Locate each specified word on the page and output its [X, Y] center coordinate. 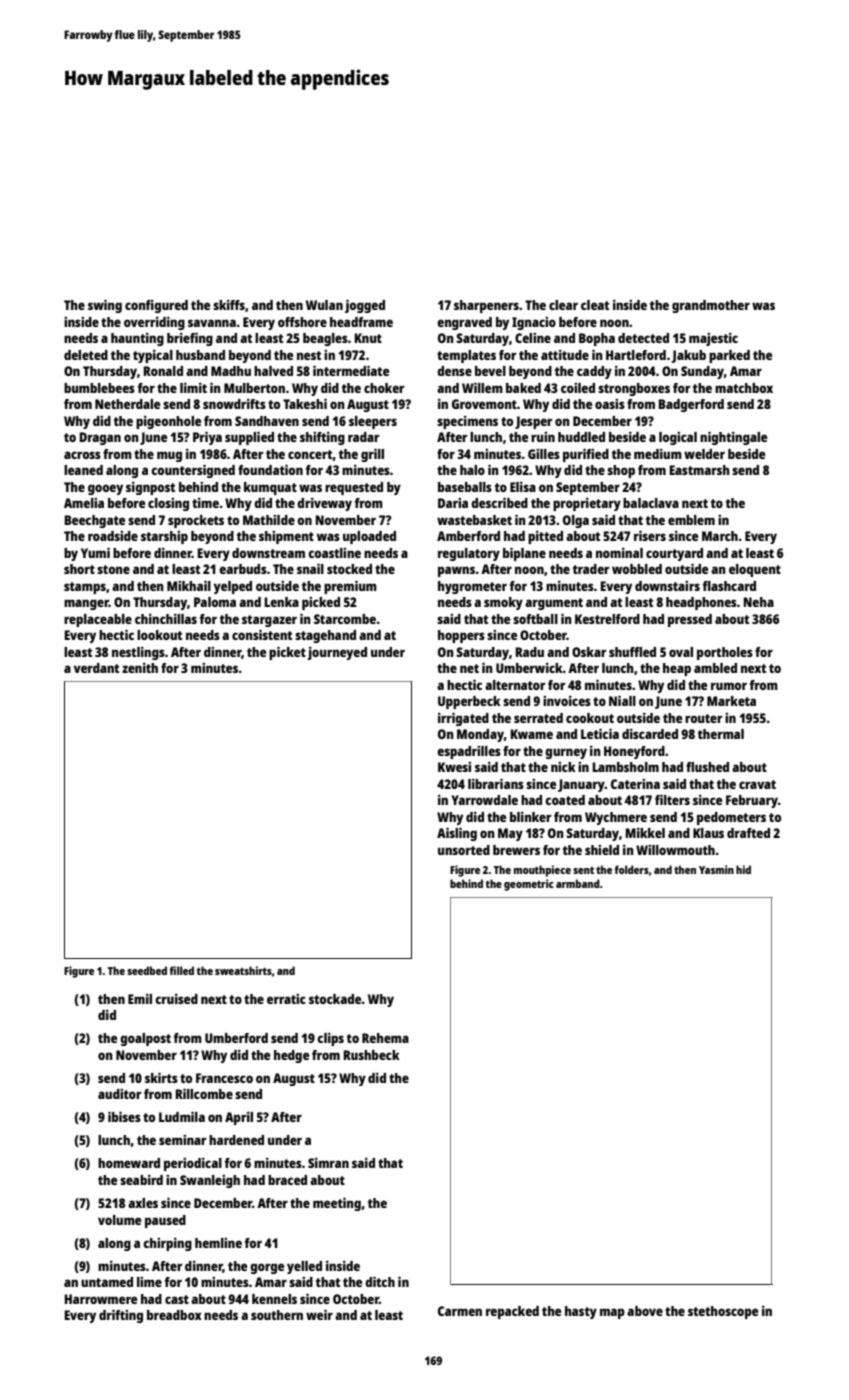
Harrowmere [100, 1299]
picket [287, 653]
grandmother [711, 306]
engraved [464, 323]
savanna [212, 323]
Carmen [460, 1311]
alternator [515, 685]
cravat [757, 784]
